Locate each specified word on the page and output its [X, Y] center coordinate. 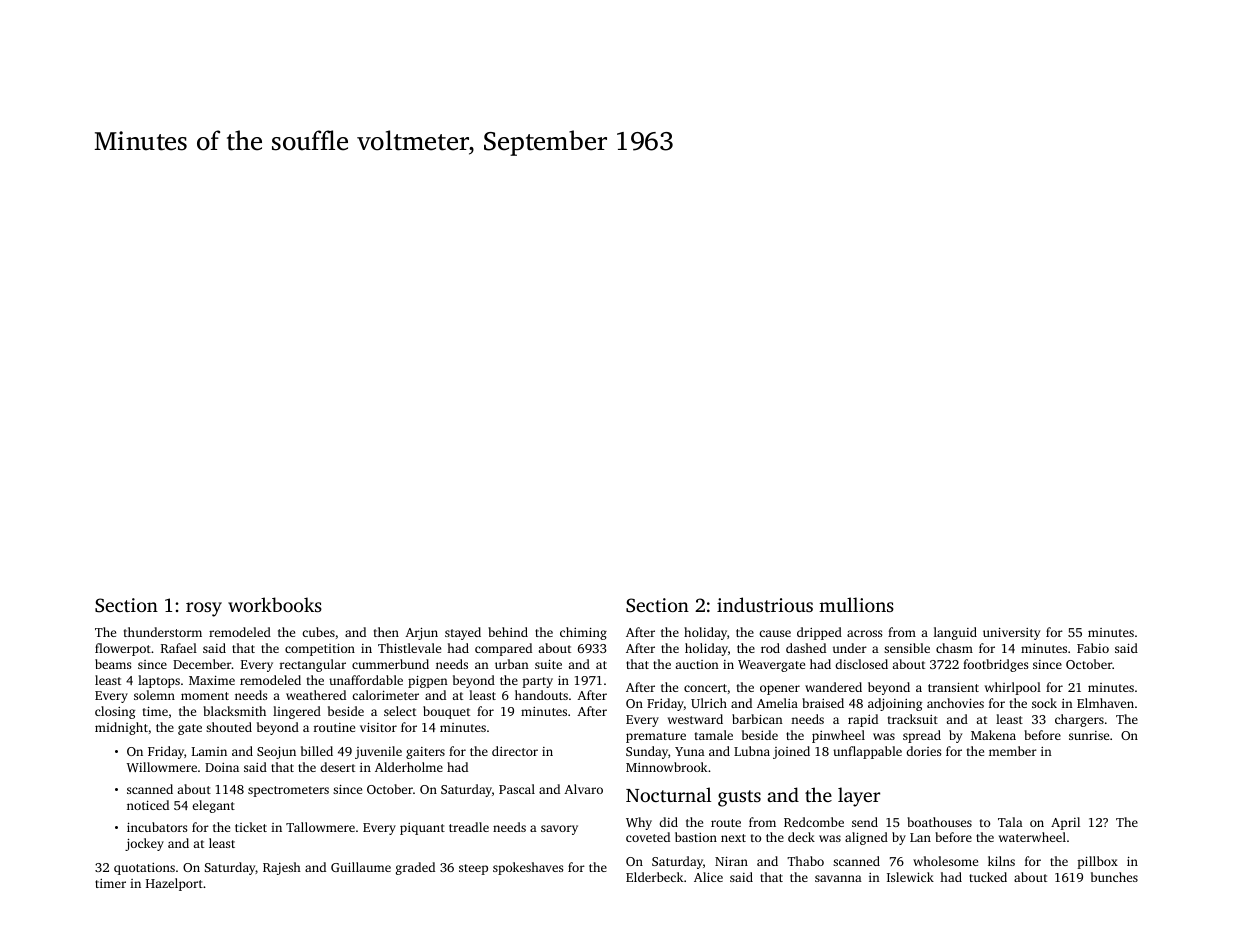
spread [922, 736]
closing [115, 712]
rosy [204, 609]
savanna [838, 878]
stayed [463, 633]
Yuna [690, 751]
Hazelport [174, 884]
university [1011, 633]
